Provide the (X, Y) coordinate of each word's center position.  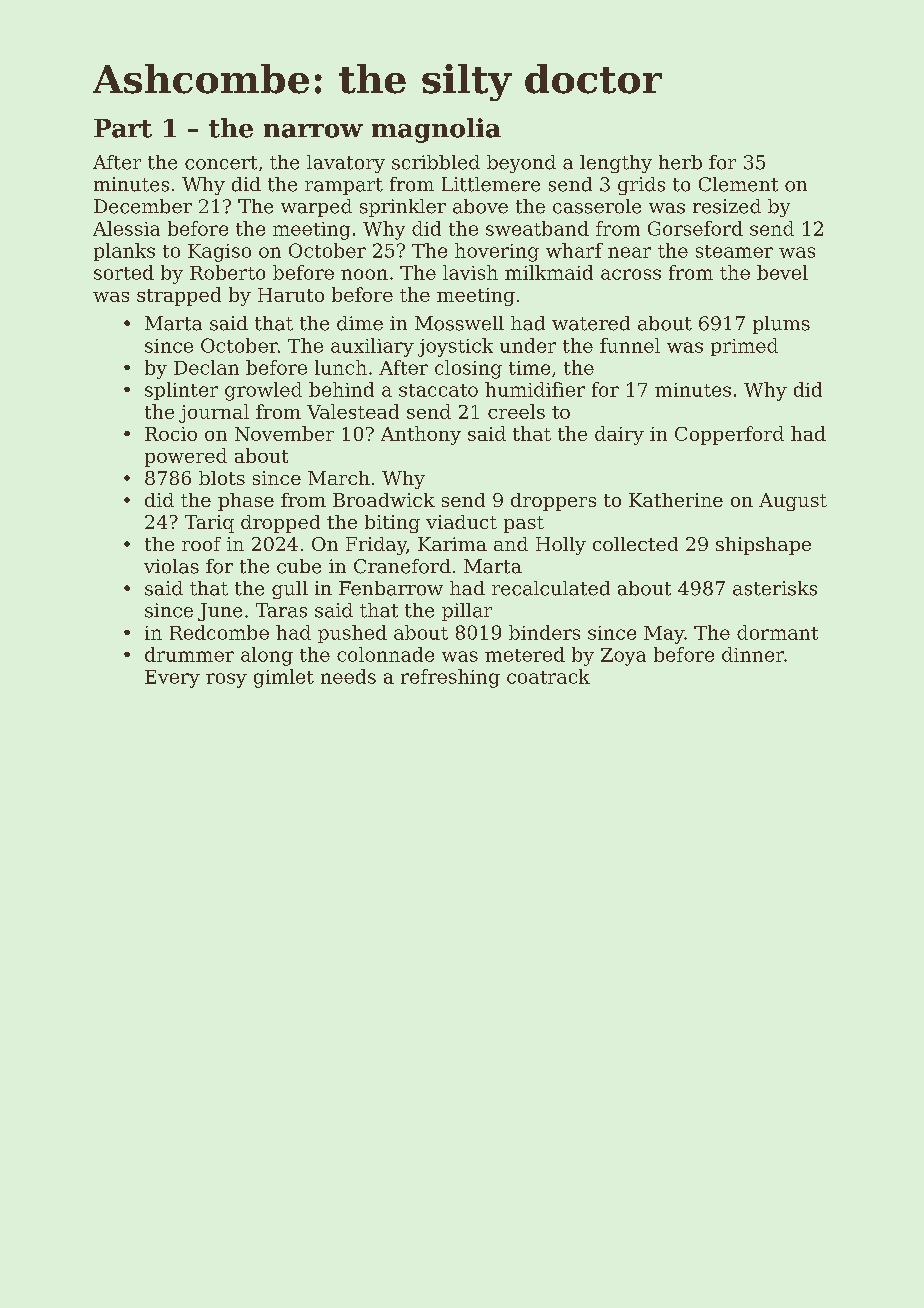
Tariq (209, 524)
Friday (376, 546)
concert (221, 163)
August (793, 502)
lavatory (346, 164)
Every (172, 679)
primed (744, 347)
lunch (341, 367)
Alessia (126, 228)
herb (680, 162)
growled (263, 391)
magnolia (436, 130)
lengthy (616, 164)
